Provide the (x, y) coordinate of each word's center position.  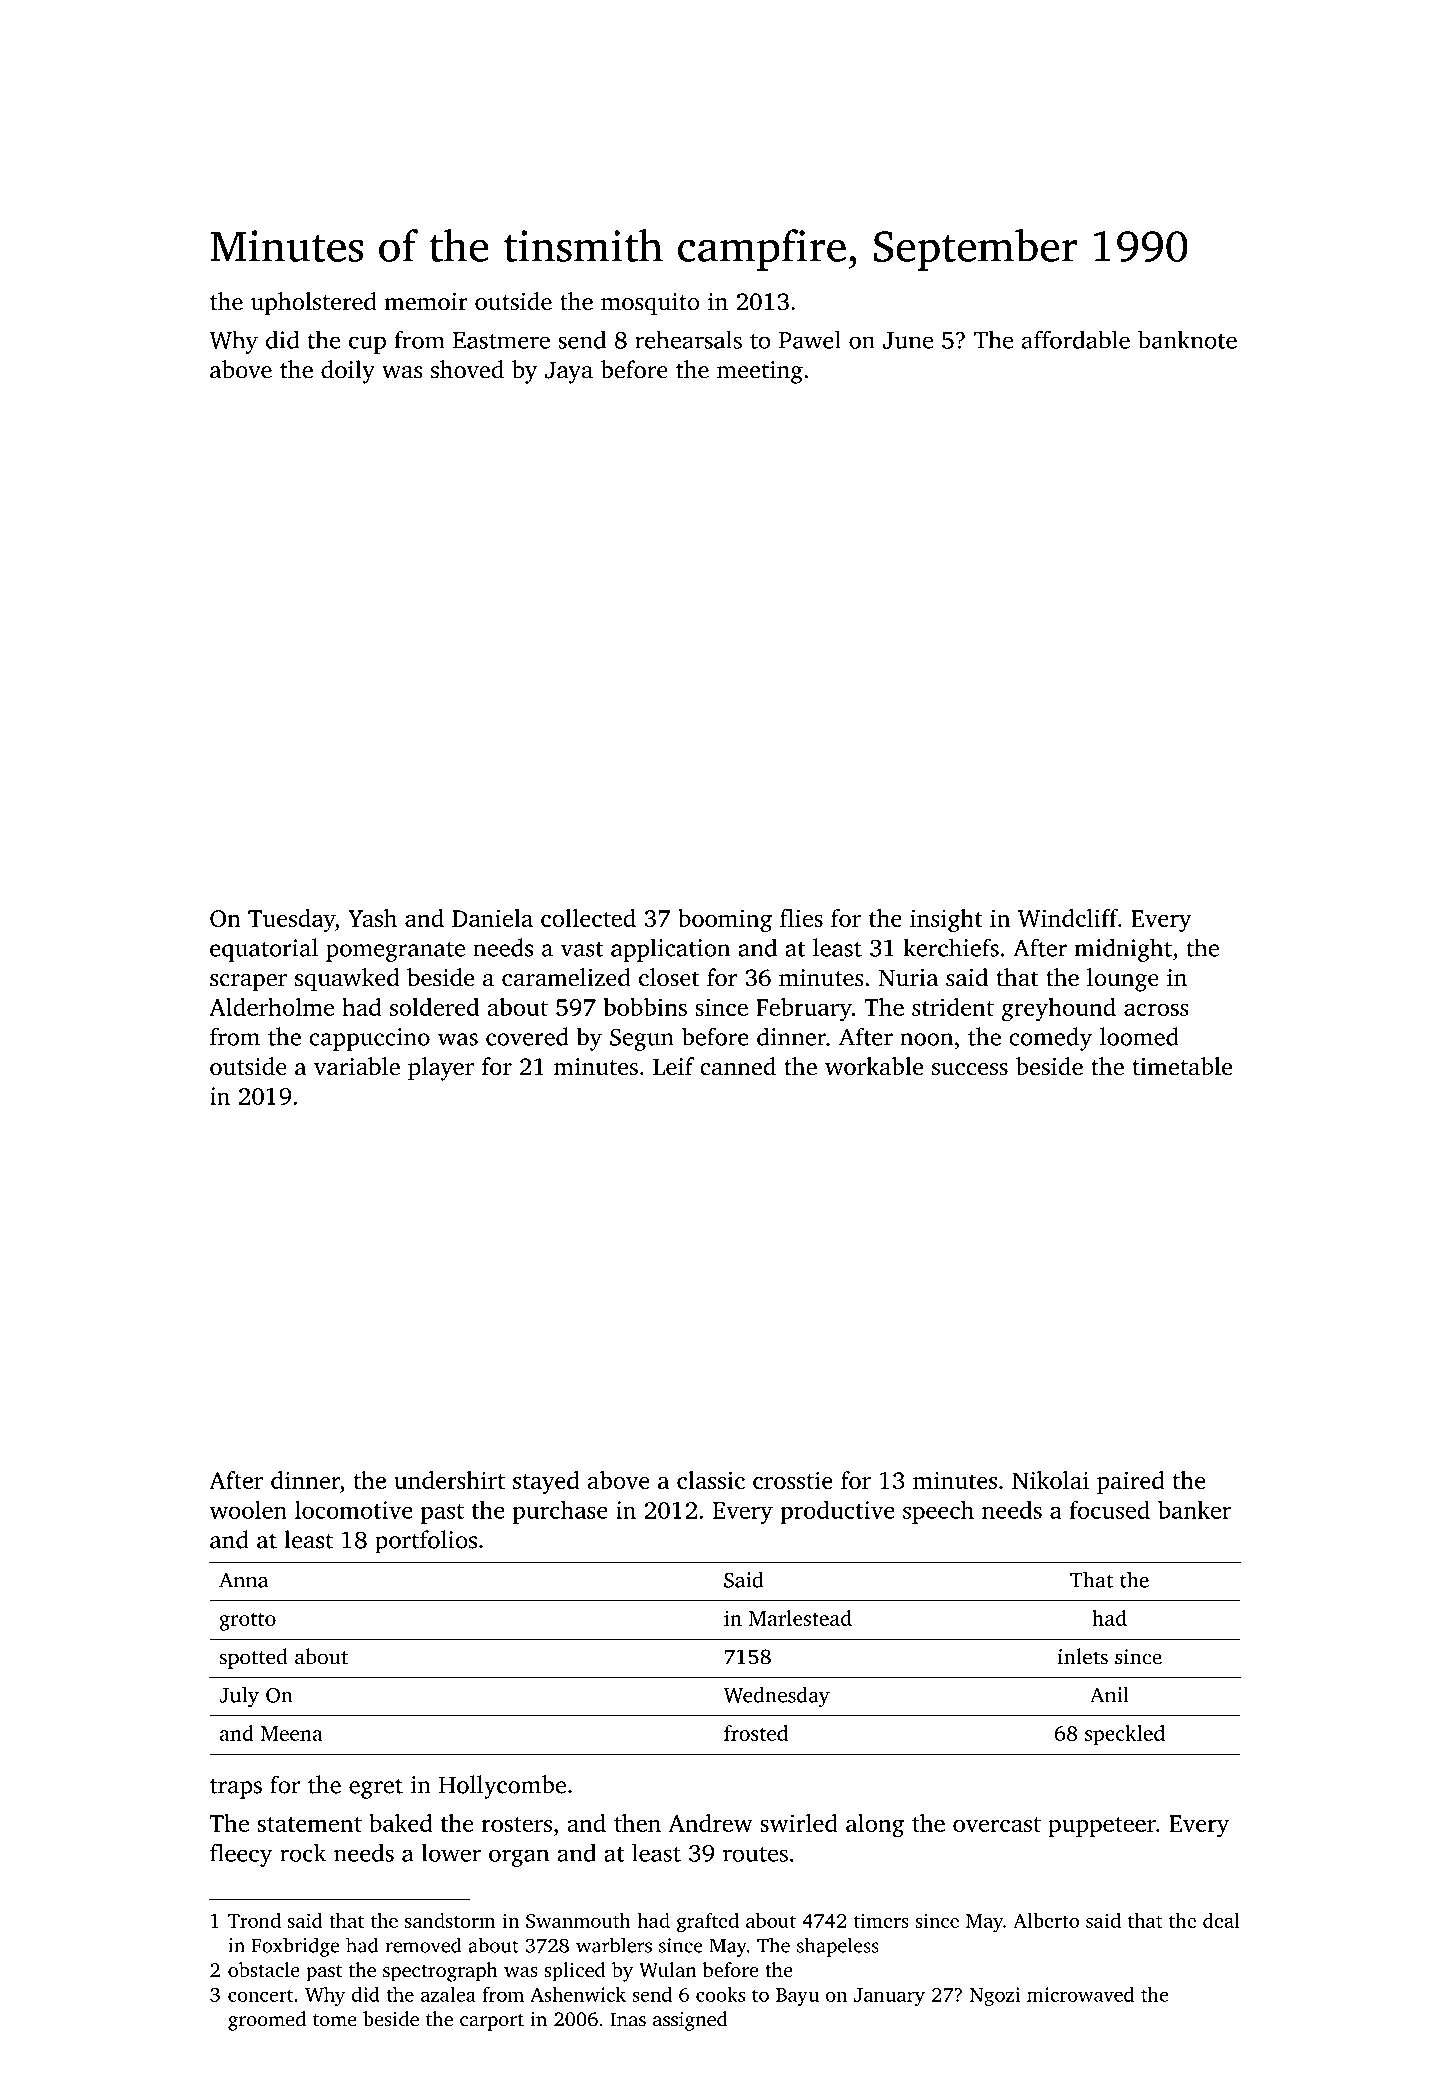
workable (874, 1066)
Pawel (810, 339)
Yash (372, 918)
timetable (1182, 1066)
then (637, 1823)
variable (357, 1066)
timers (881, 1920)
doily (348, 372)
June (908, 340)
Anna (243, 1580)
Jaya (569, 373)
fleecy (241, 1855)
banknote (1187, 339)
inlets (1083, 1656)
